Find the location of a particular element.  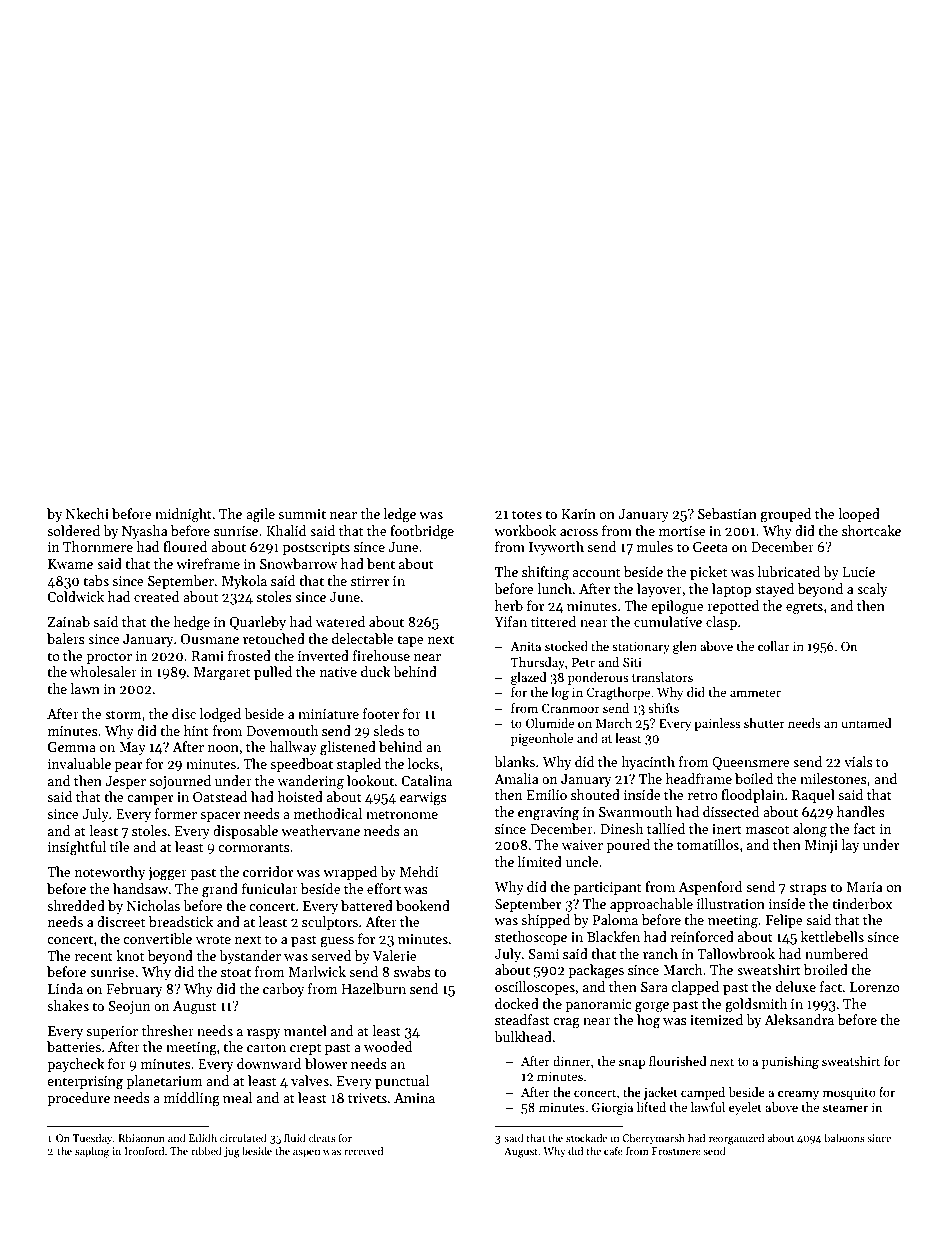

Mykola is located at coordinates (244, 582).
